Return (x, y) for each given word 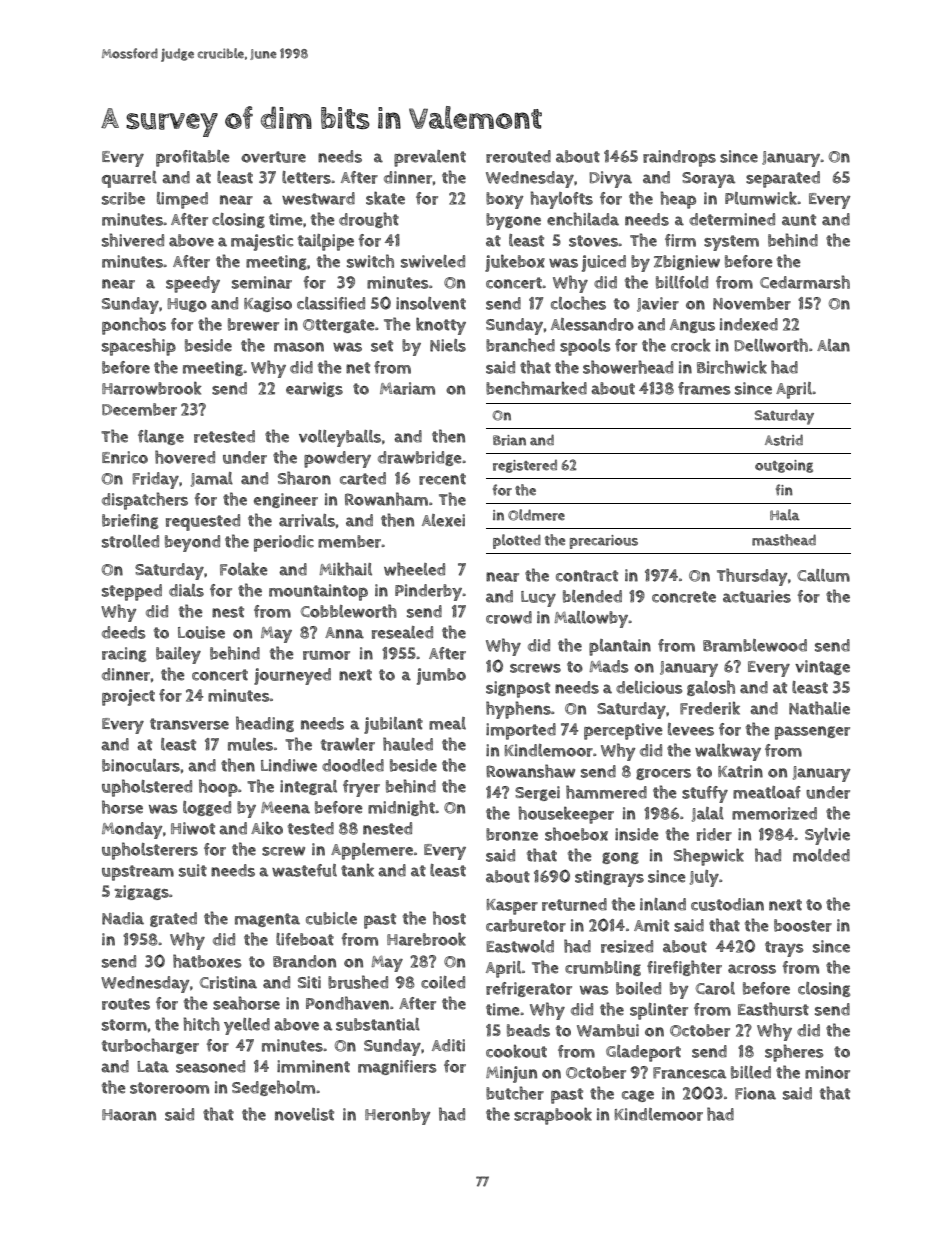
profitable (193, 158)
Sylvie (827, 836)
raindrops (679, 158)
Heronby (397, 1116)
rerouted (518, 156)
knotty (441, 326)
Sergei (537, 793)
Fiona (755, 1093)
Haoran (129, 1115)
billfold (682, 282)
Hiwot (193, 828)
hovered (185, 457)
